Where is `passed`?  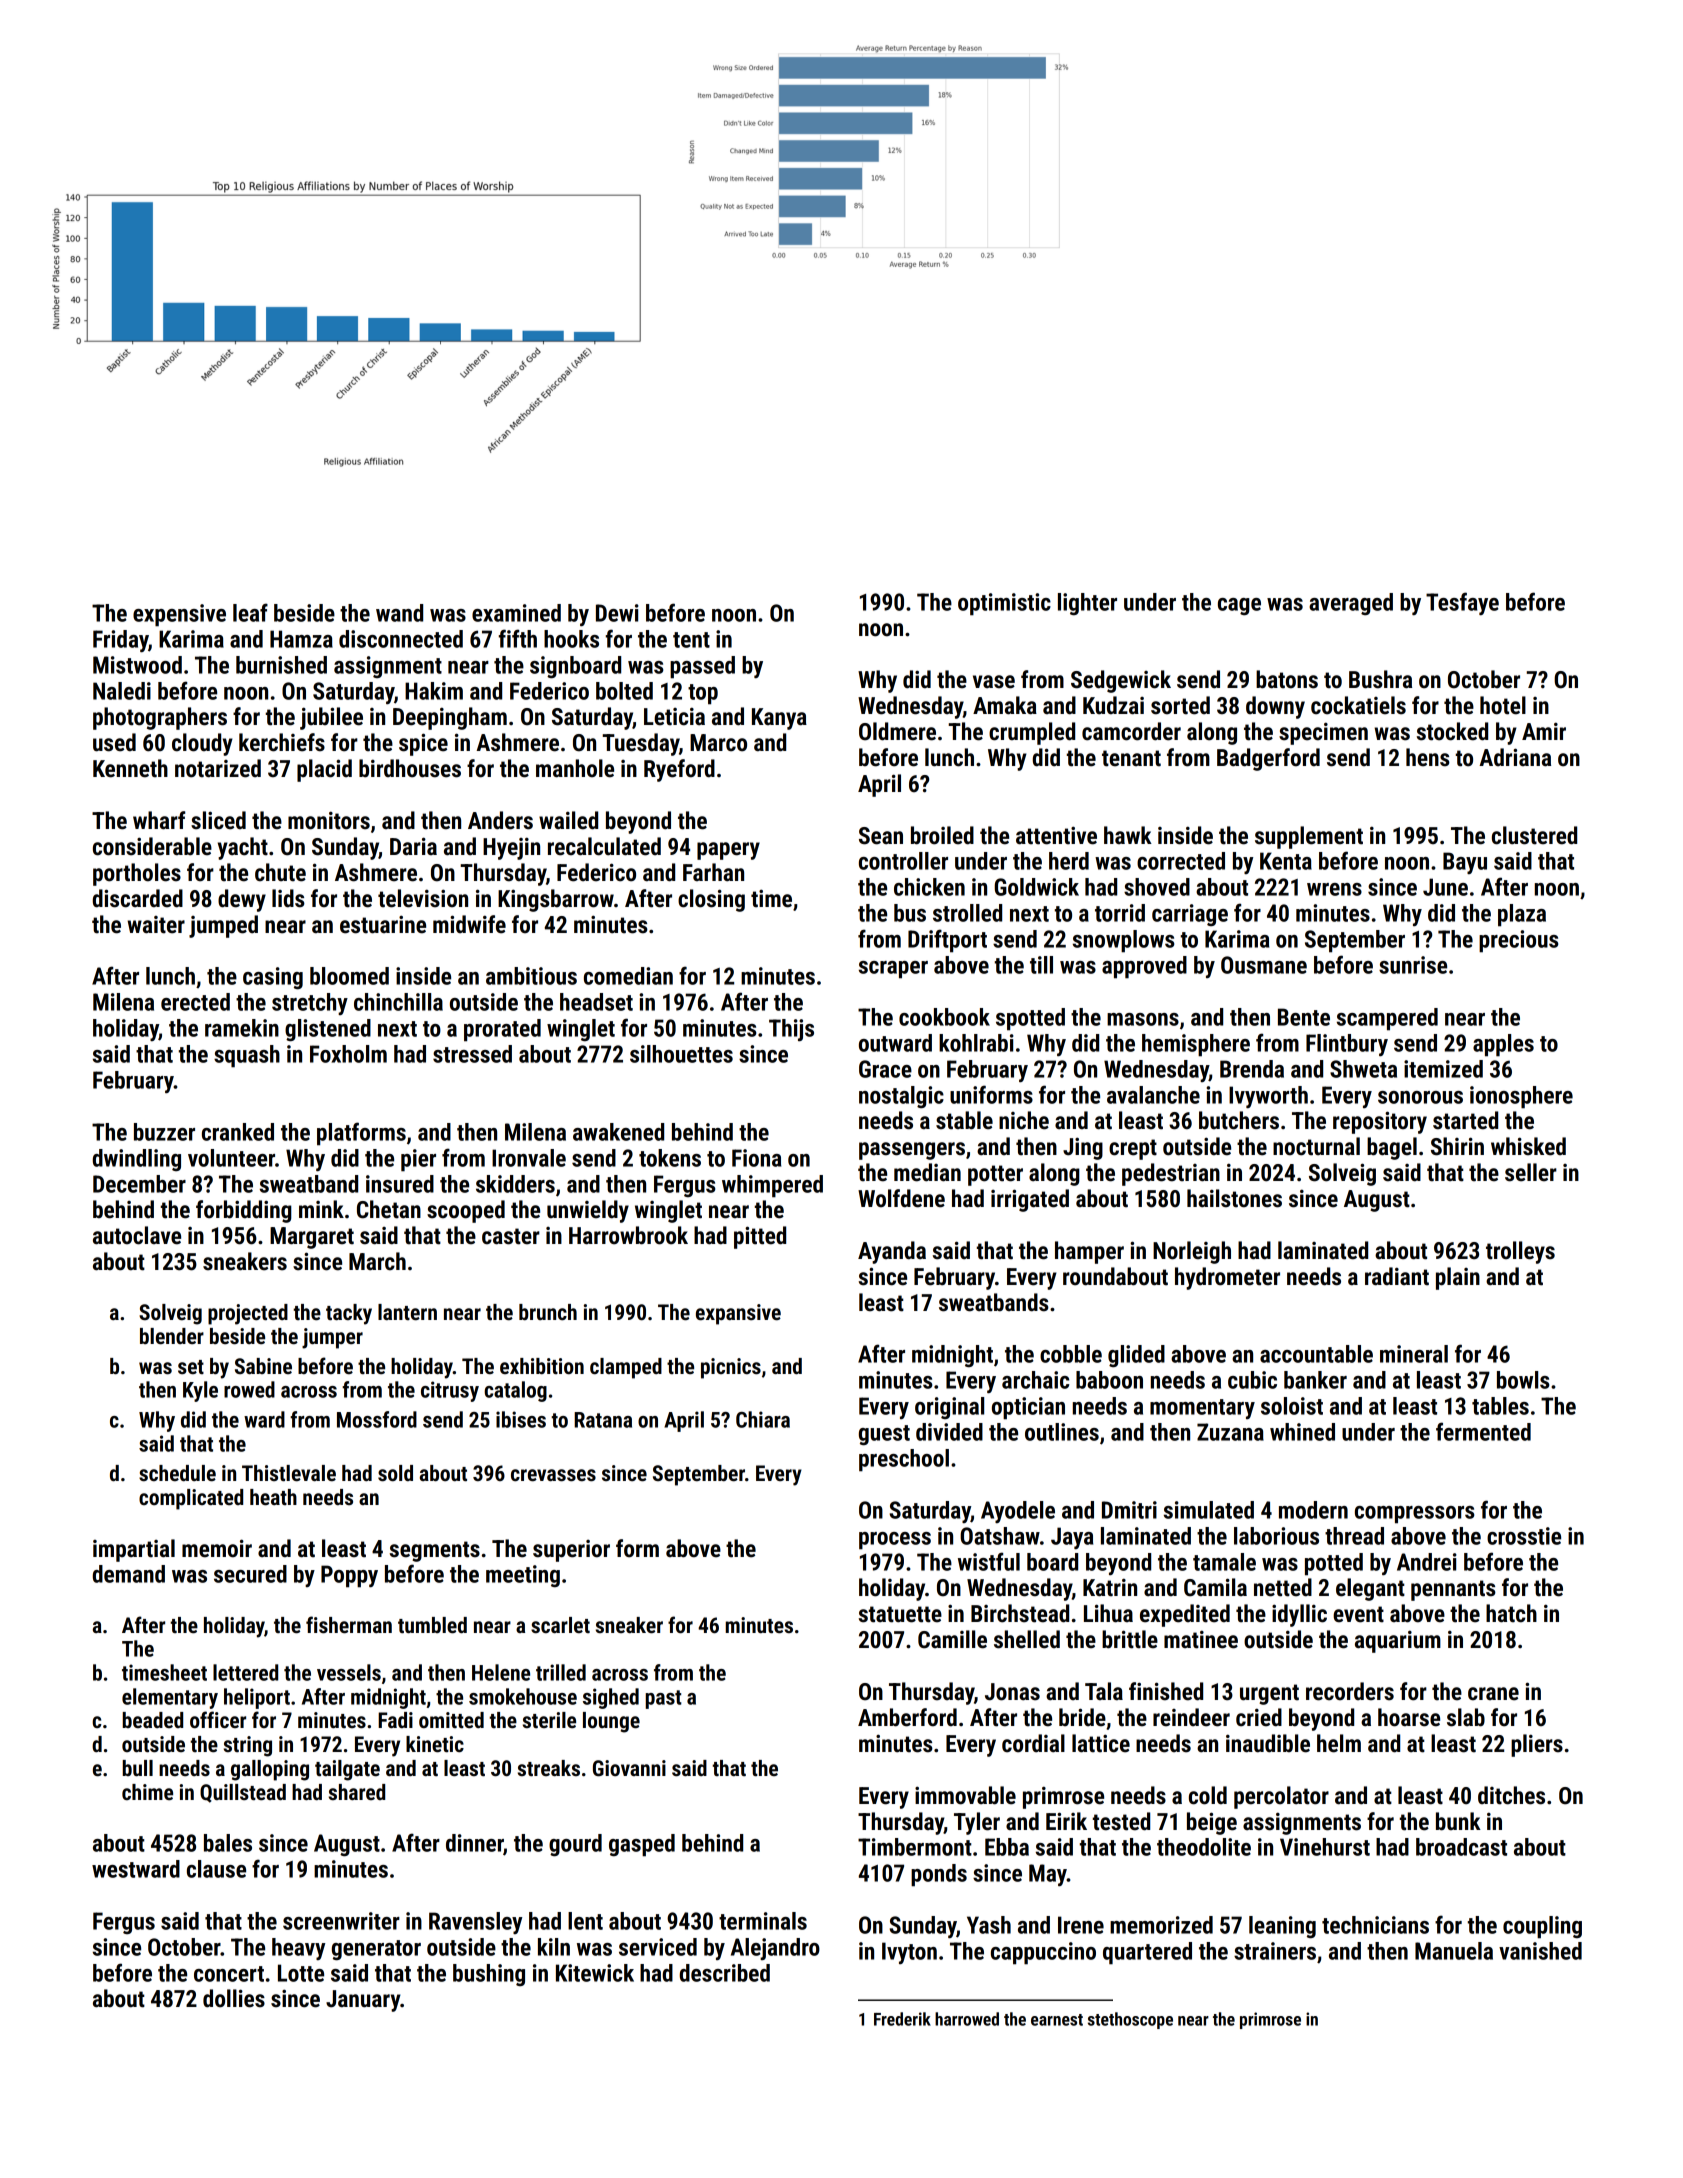 passed is located at coordinates (702, 667).
